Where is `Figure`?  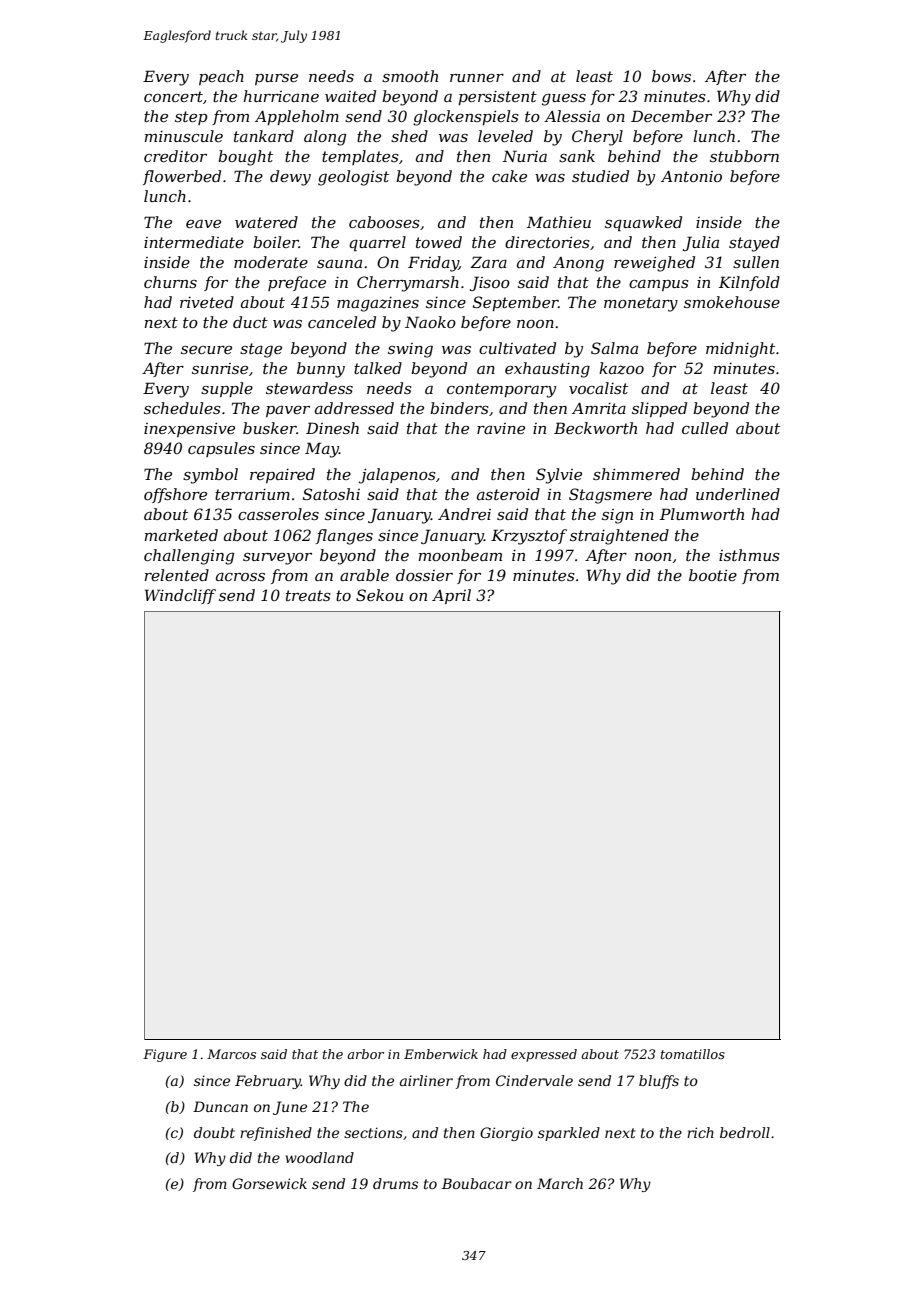 Figure is located at coordinates (165, 1055).
